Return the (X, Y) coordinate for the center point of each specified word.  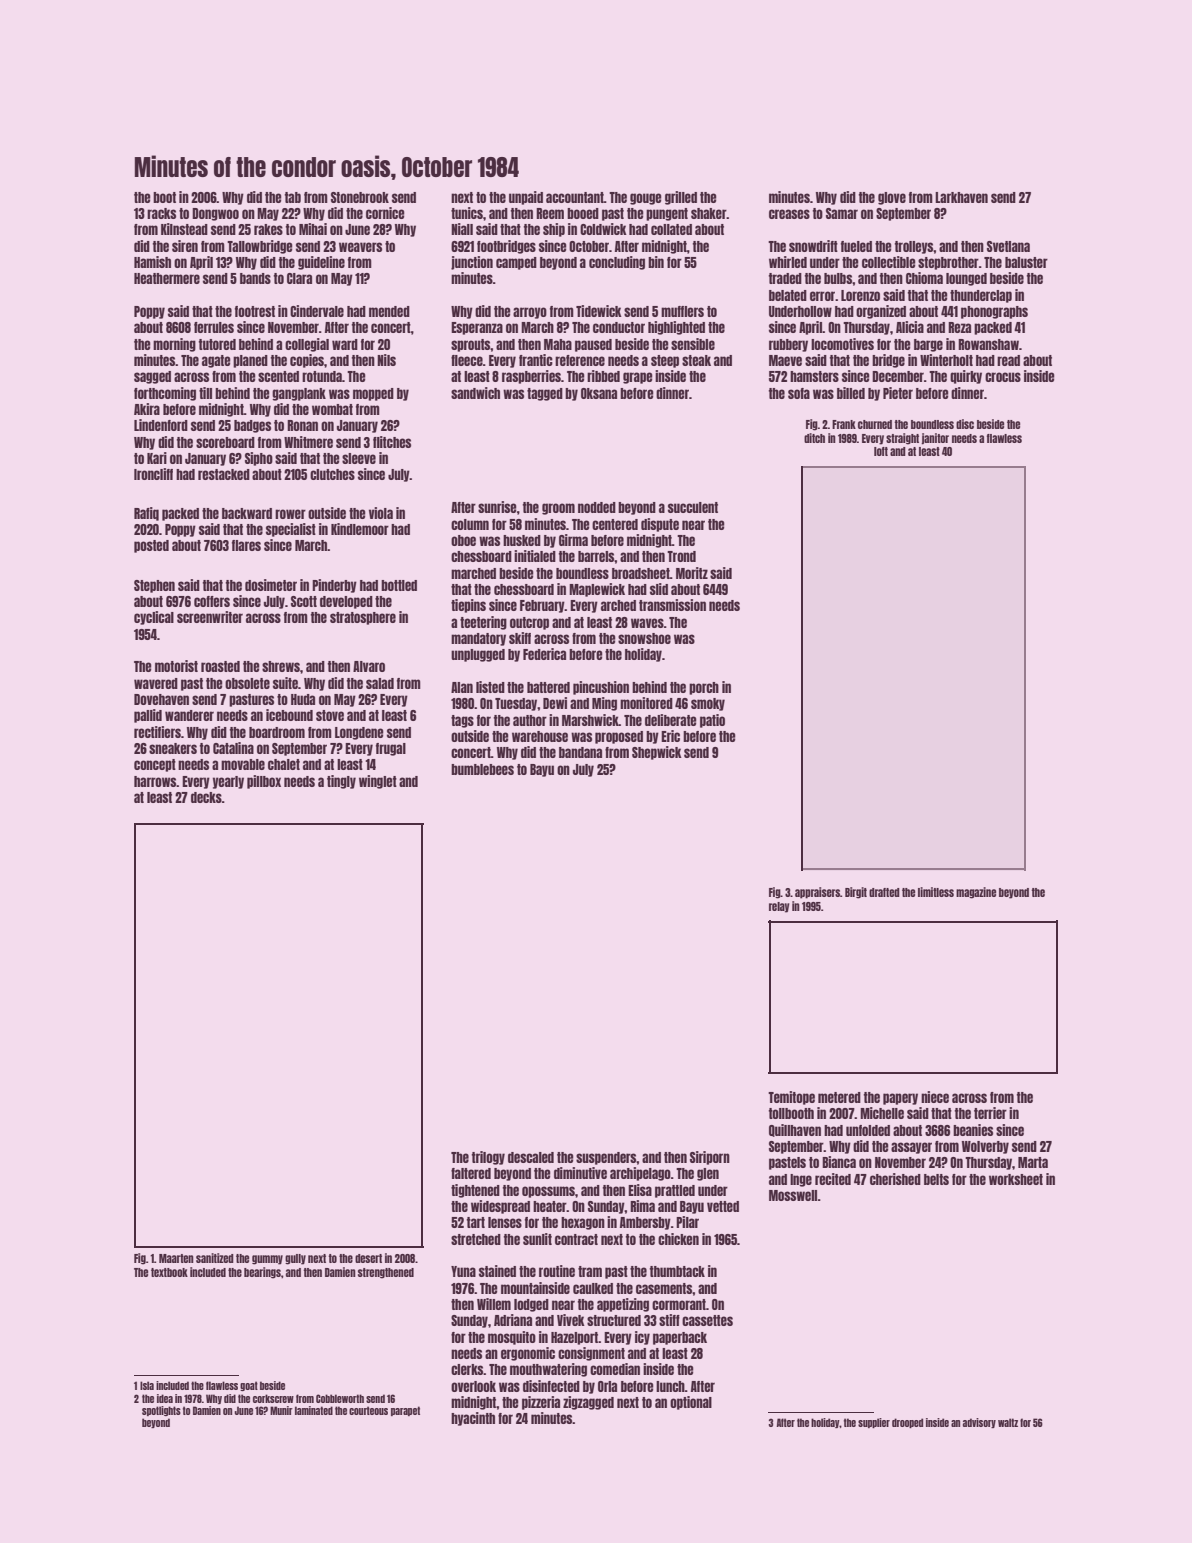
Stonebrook (360, 197)
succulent (693, 507)
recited (833, 1179)
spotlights (161, 1411)
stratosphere (363, 618)
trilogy (488, 1158)
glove (892, 198)
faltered (471, 1173)
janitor (935, 439)
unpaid (526, 198)
